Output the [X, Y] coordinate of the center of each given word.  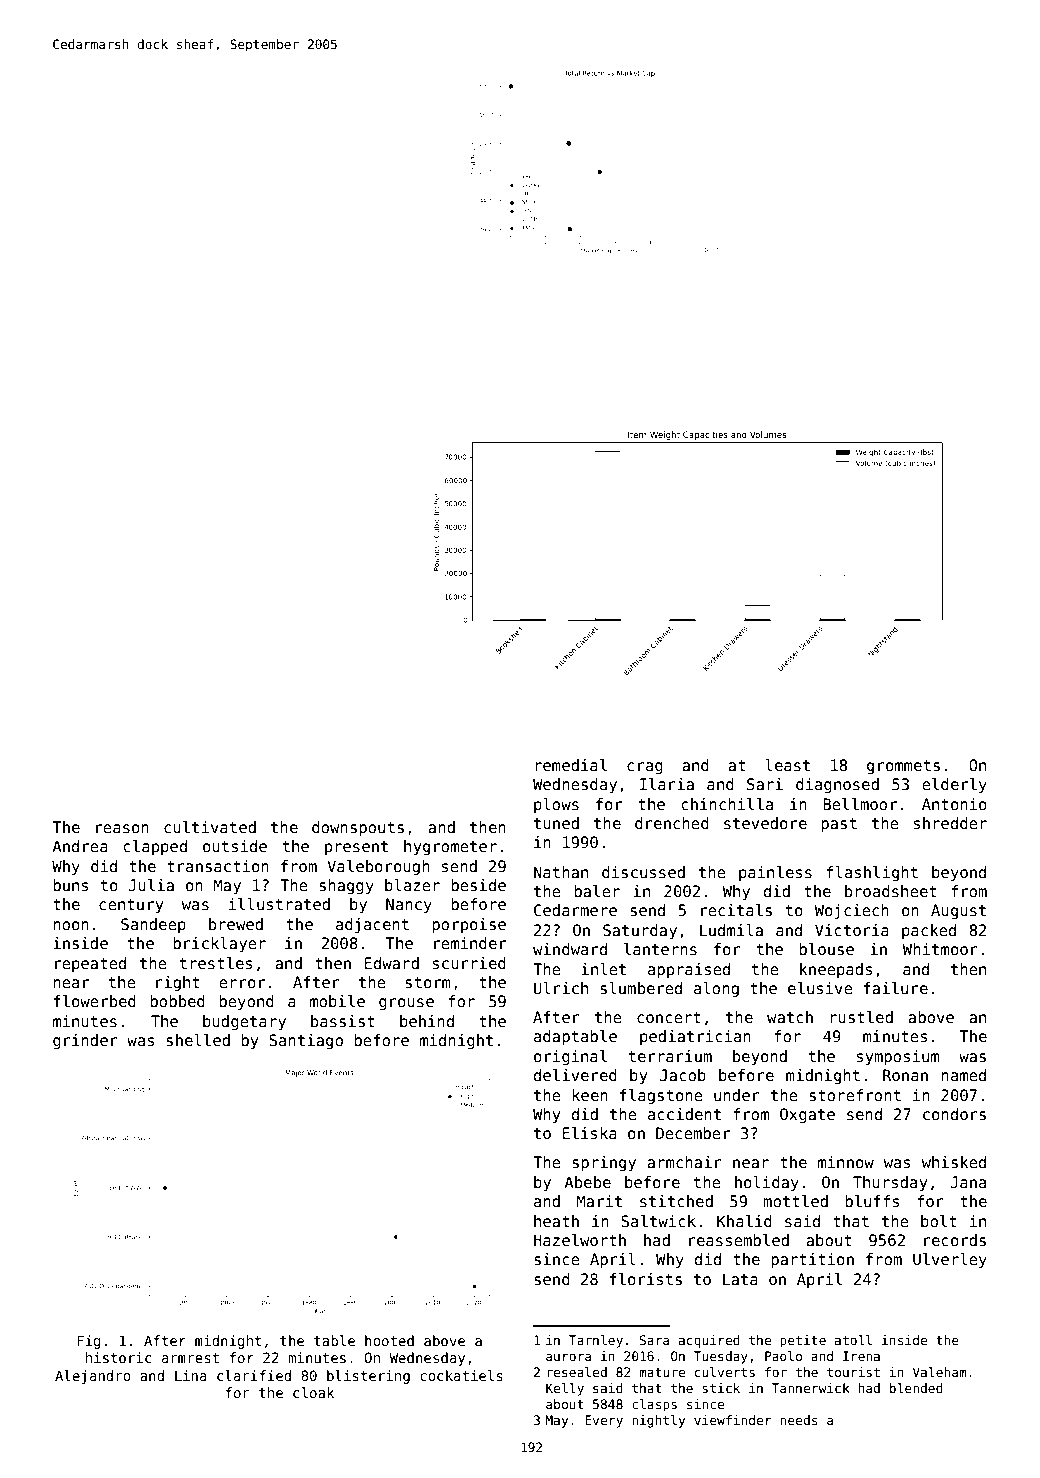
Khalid [744, 1221]
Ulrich [561, 988]
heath [556, 1221]
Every [604, 1421]
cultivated [210, 827]
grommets [903, 767]
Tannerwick [811, 1388]
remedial [571, 765]
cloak [313, 1392]
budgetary [244, 1022]
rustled [861, 1017]
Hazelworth [580, 1240]
